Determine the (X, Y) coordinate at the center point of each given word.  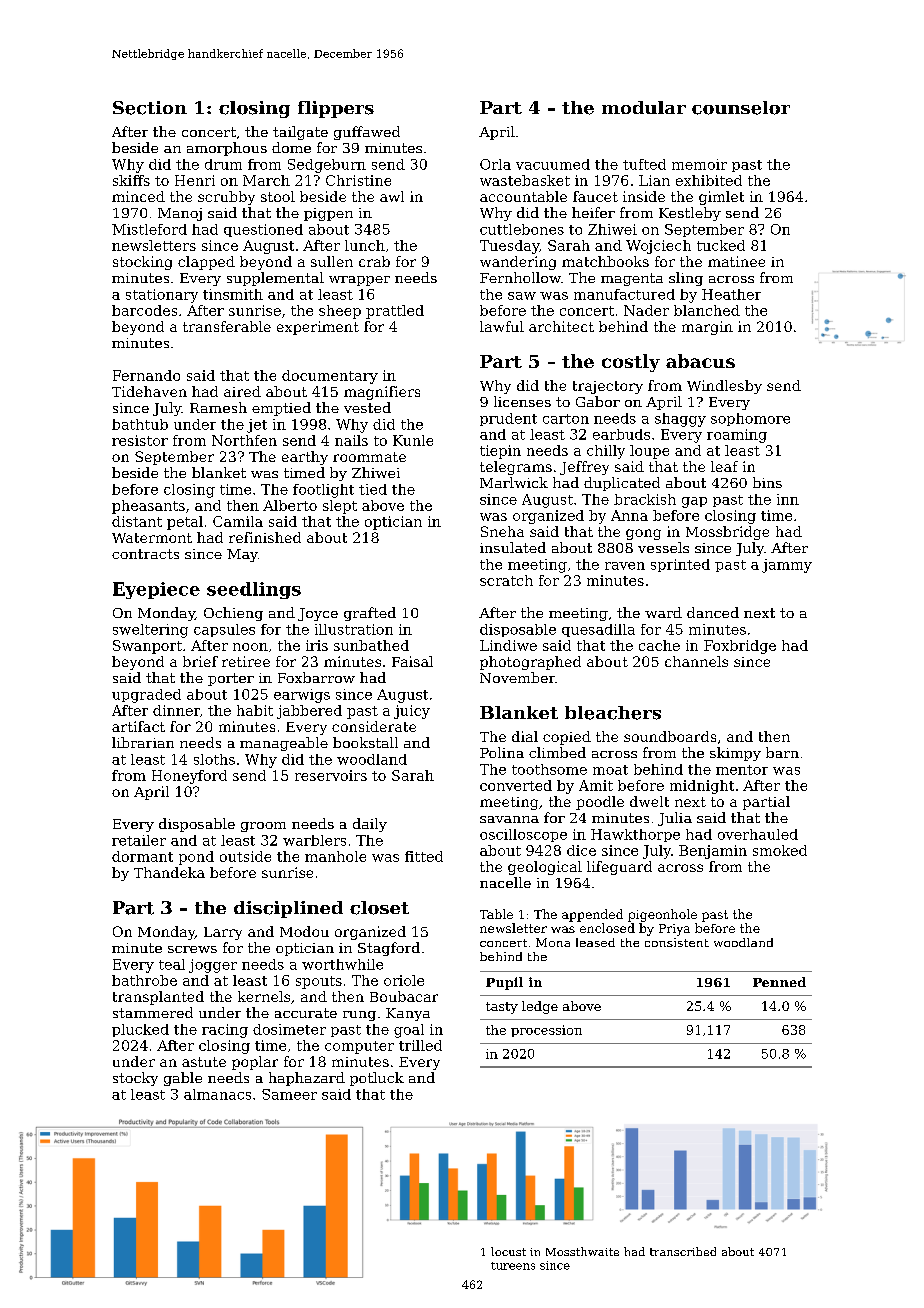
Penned (779, 982)
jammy (787, 566)
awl (392, 196)
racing (225, 1031)
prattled (395, 312)
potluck (377, 1079)
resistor (140, 440)
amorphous (227, 149)
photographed (530, 663)
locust (508, 1251)
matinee (736, 261)
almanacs (217, 1094)
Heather (731, 294)
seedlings (254, 590)
